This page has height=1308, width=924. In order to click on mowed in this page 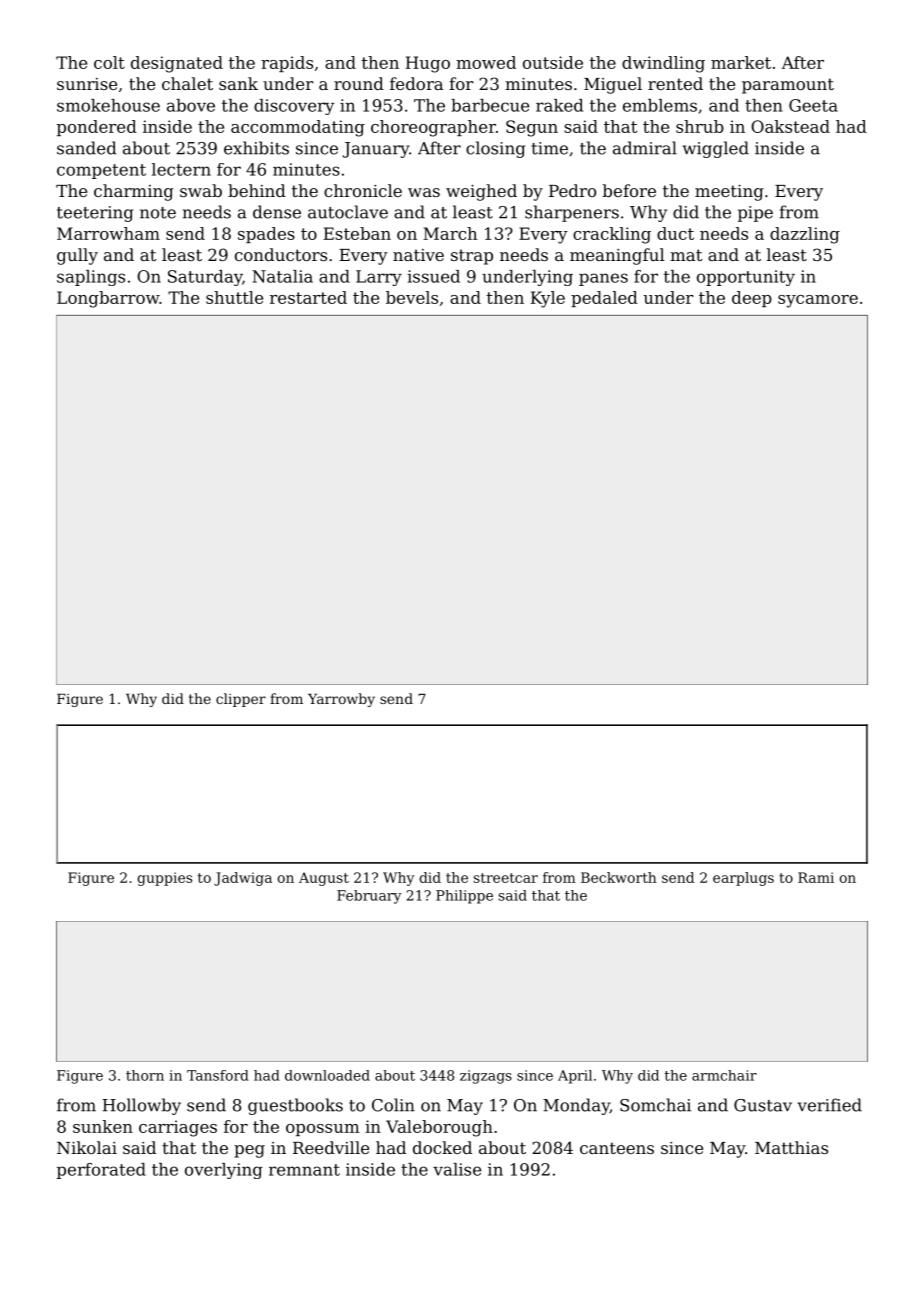, I will do `click(486, 62)`.
